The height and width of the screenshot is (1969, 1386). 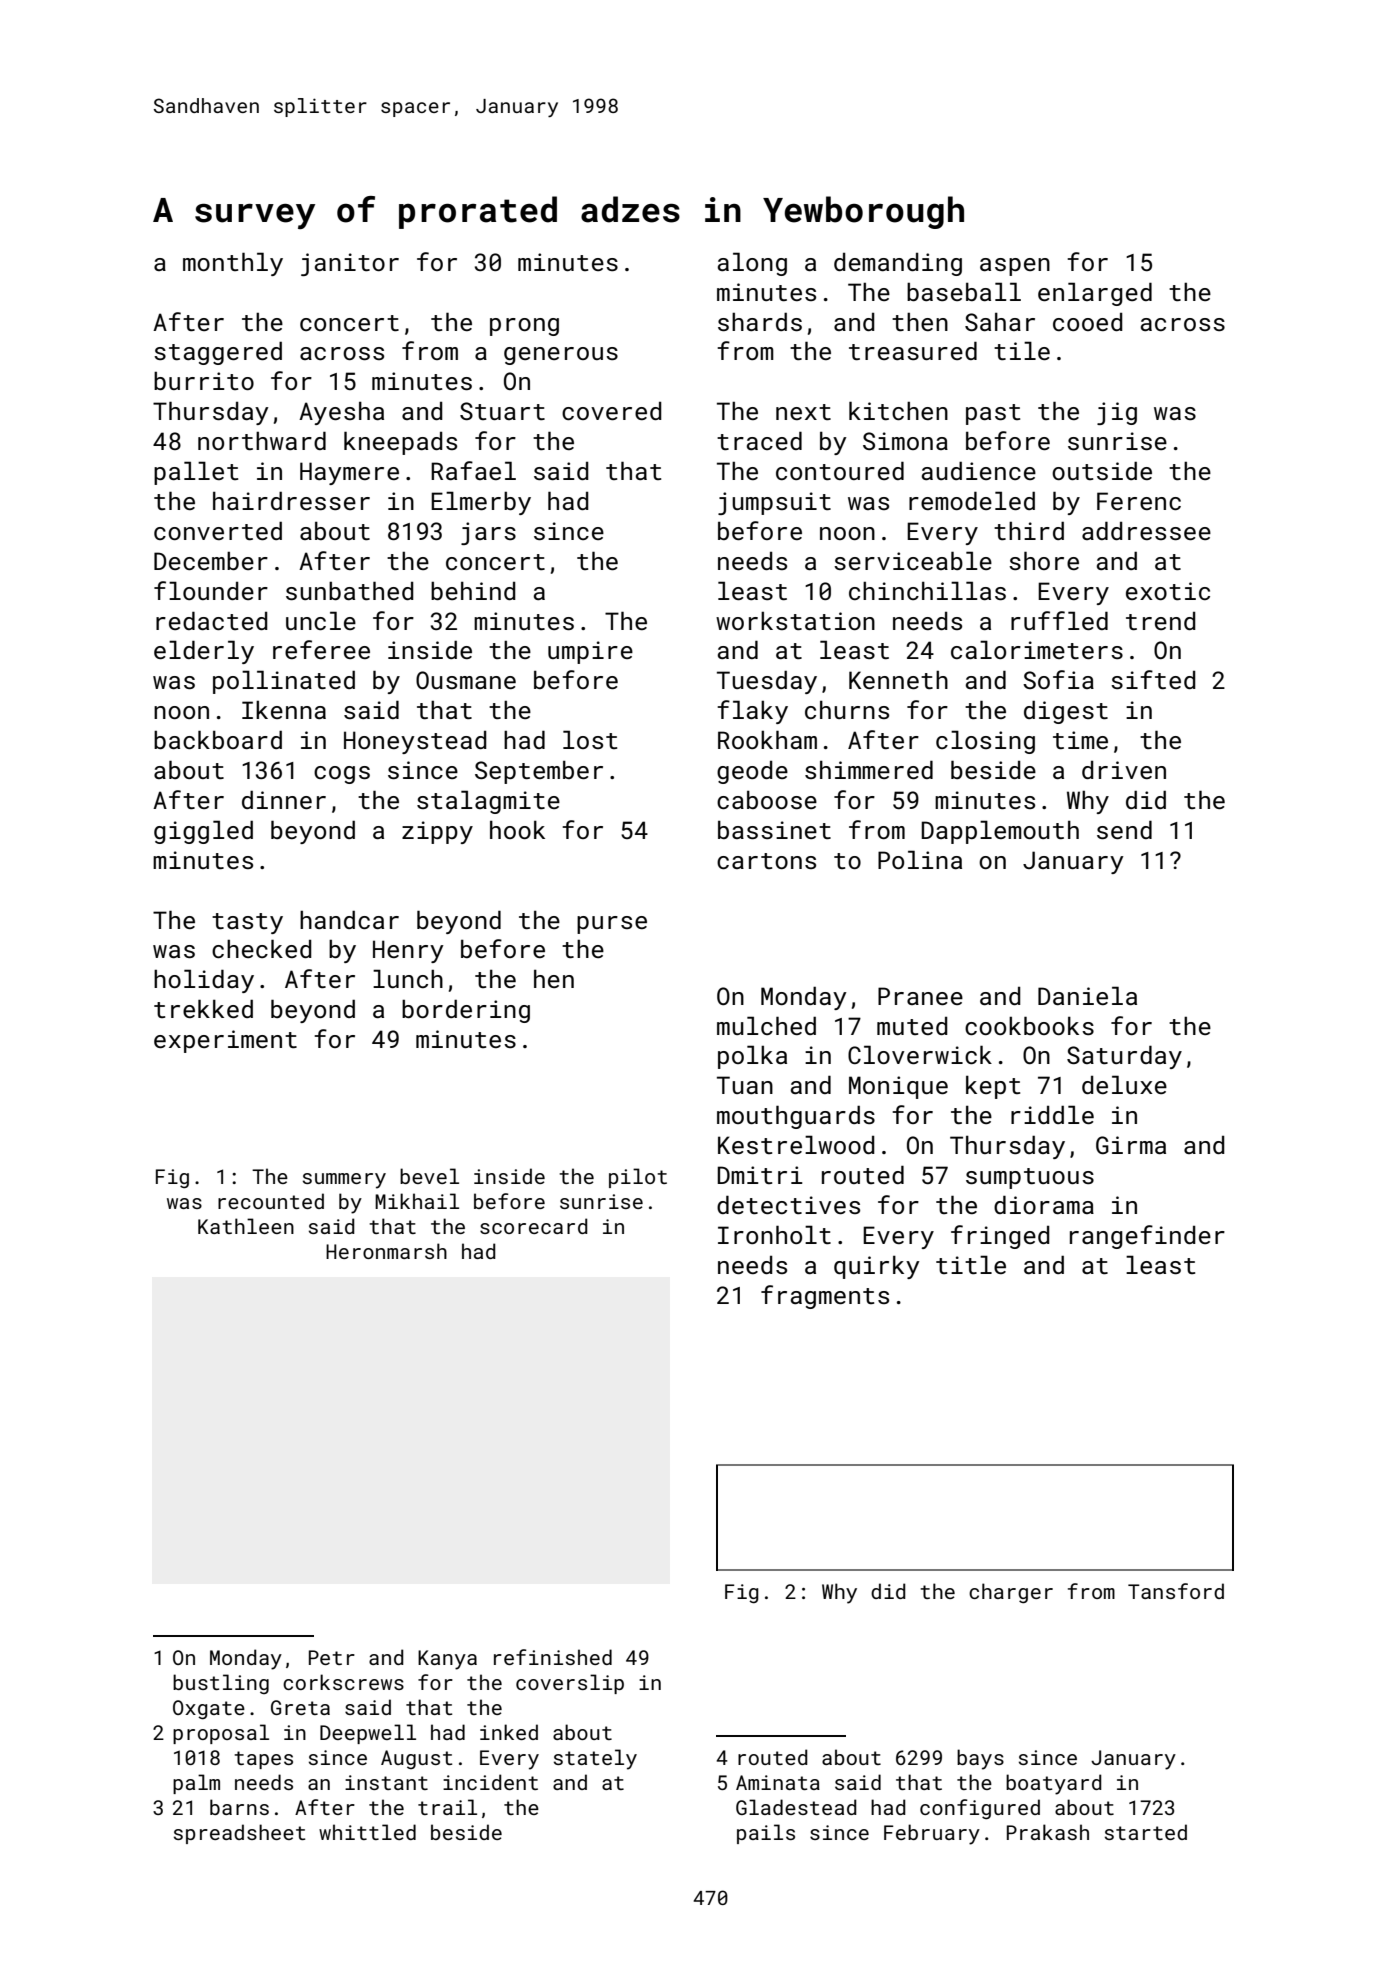 What do you see at coordinates (447, 1807) in the screenshot?
I see `trail` at bounding box center [447, 1807].
